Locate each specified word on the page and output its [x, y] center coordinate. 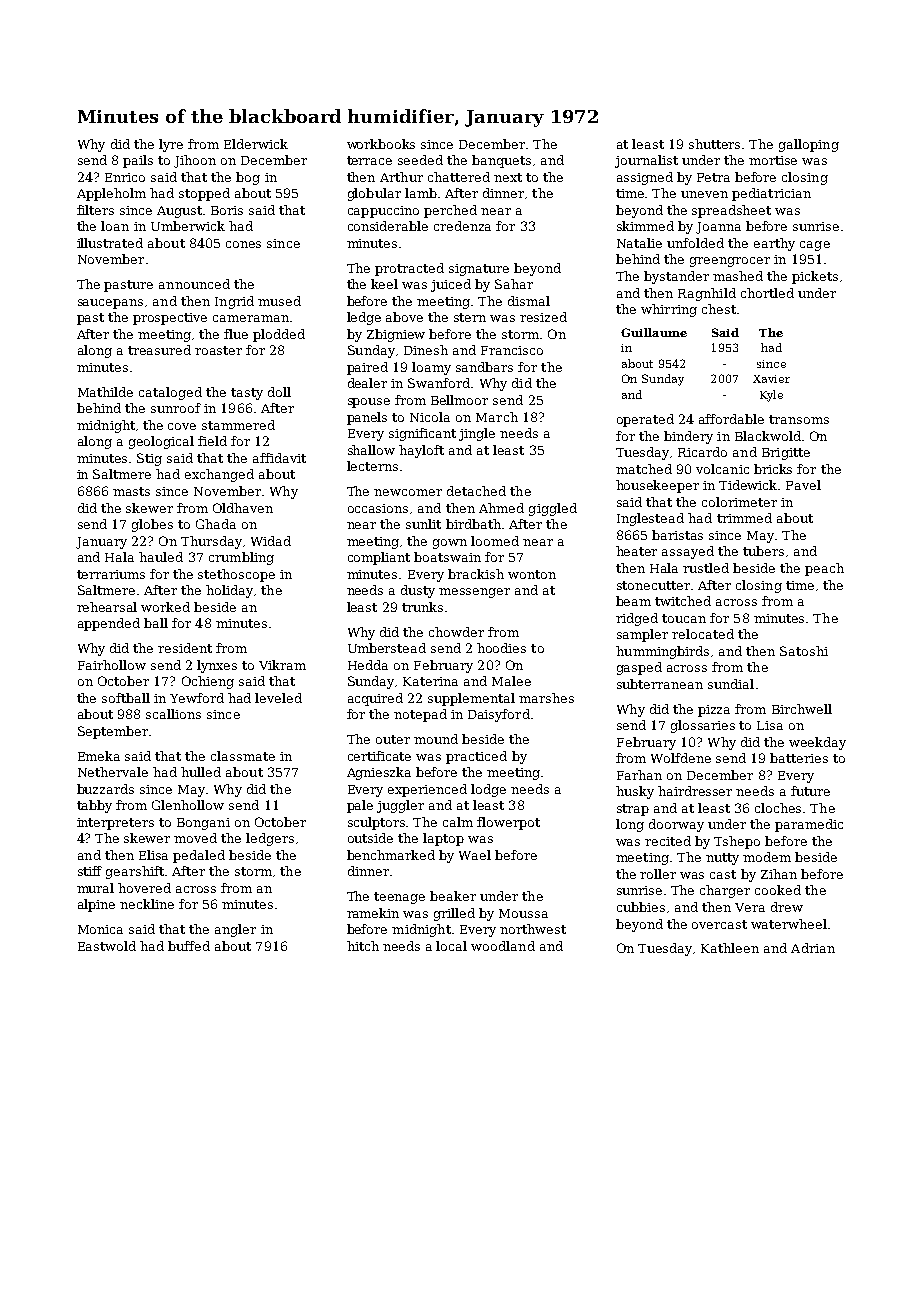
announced [194, 284]
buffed [189, 946]
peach [824, 569]
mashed [738, 276]
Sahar [514, 284]
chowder [456, 632]
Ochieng [208, 682]
